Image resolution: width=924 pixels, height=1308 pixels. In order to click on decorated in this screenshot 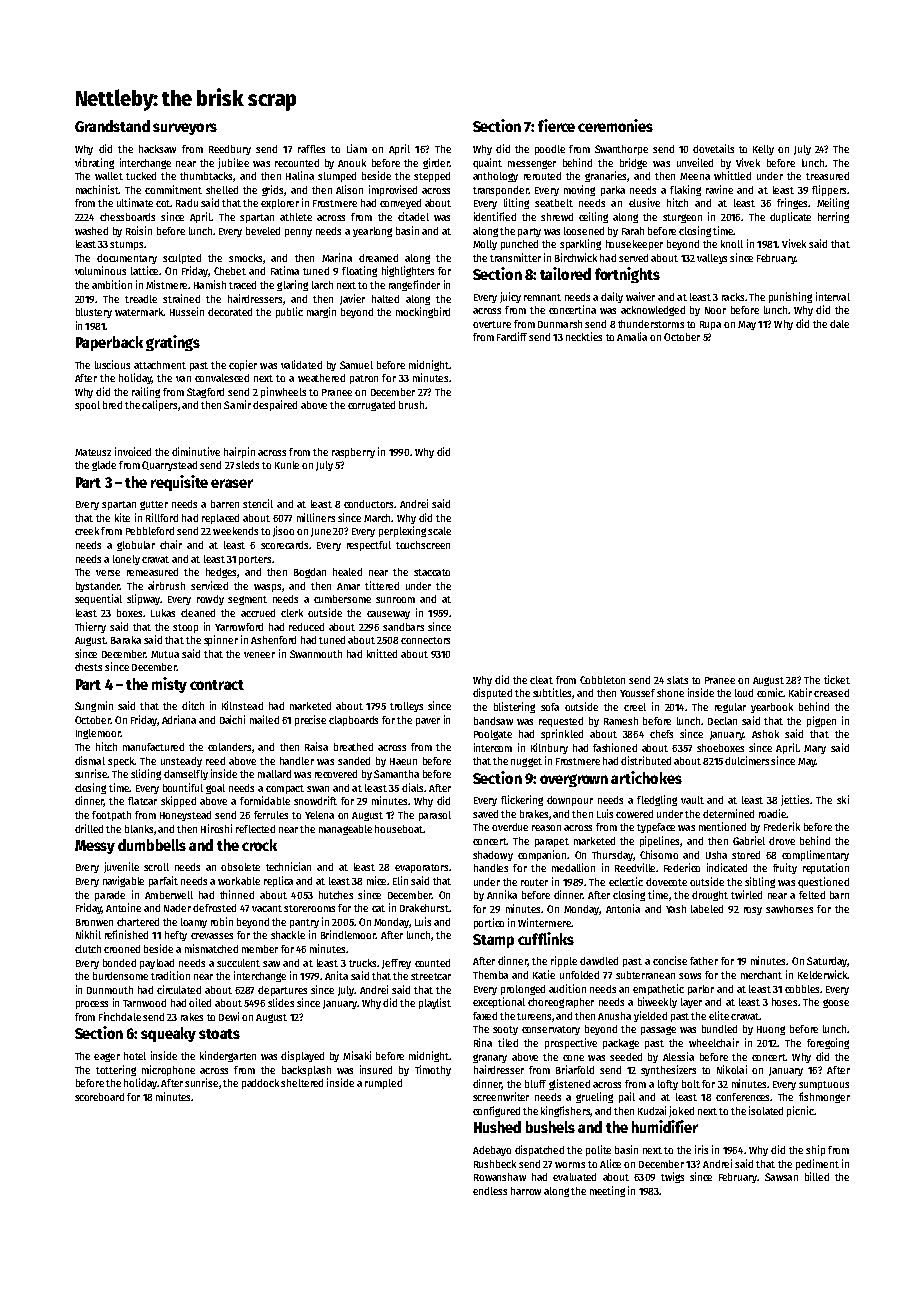, I will do `click(230, 312)`.
